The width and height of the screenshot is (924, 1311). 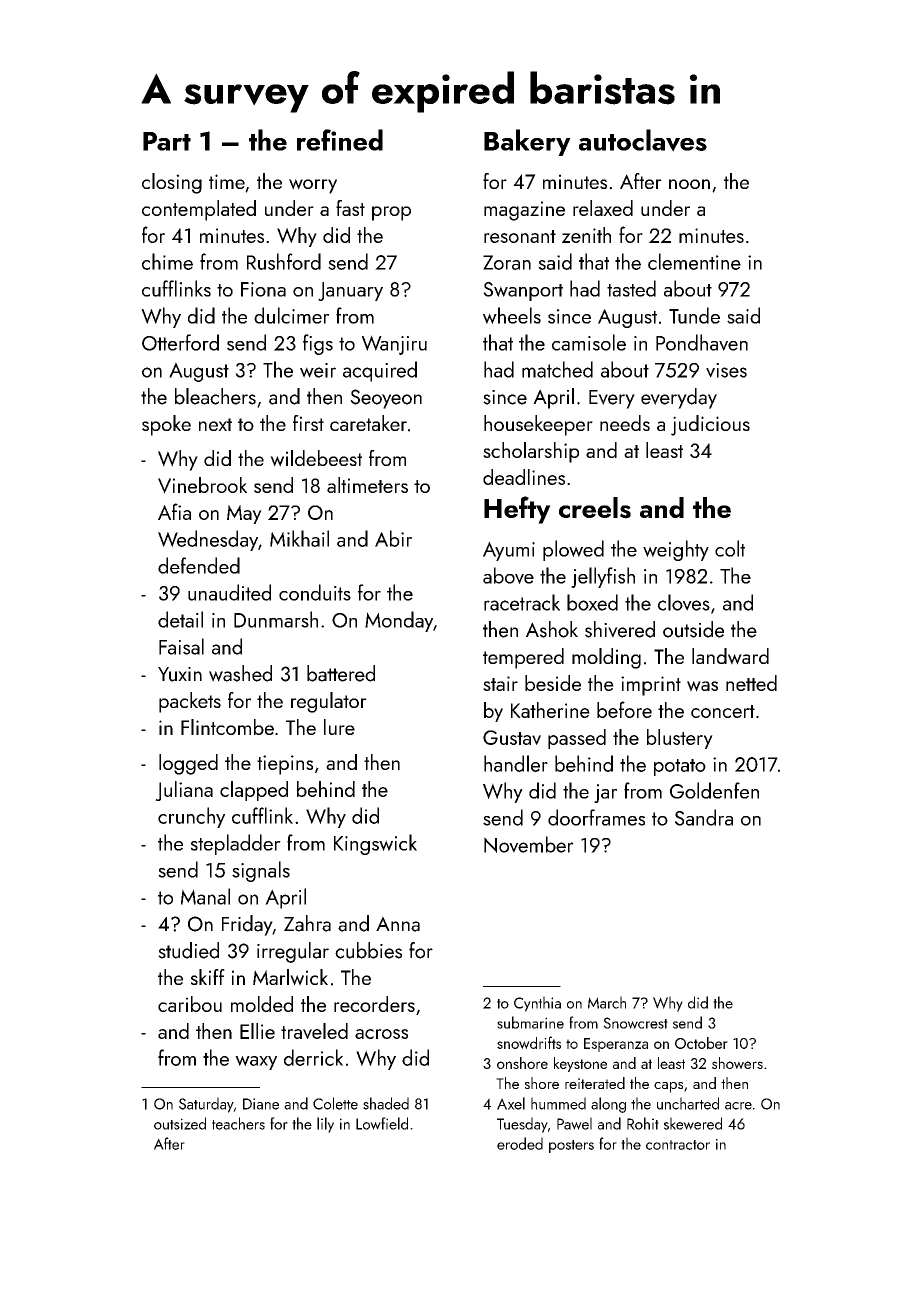 What do you see at coordinates (199, 210) in the screenshot?
I see `contemplated` at bounding box center [199, 210].
